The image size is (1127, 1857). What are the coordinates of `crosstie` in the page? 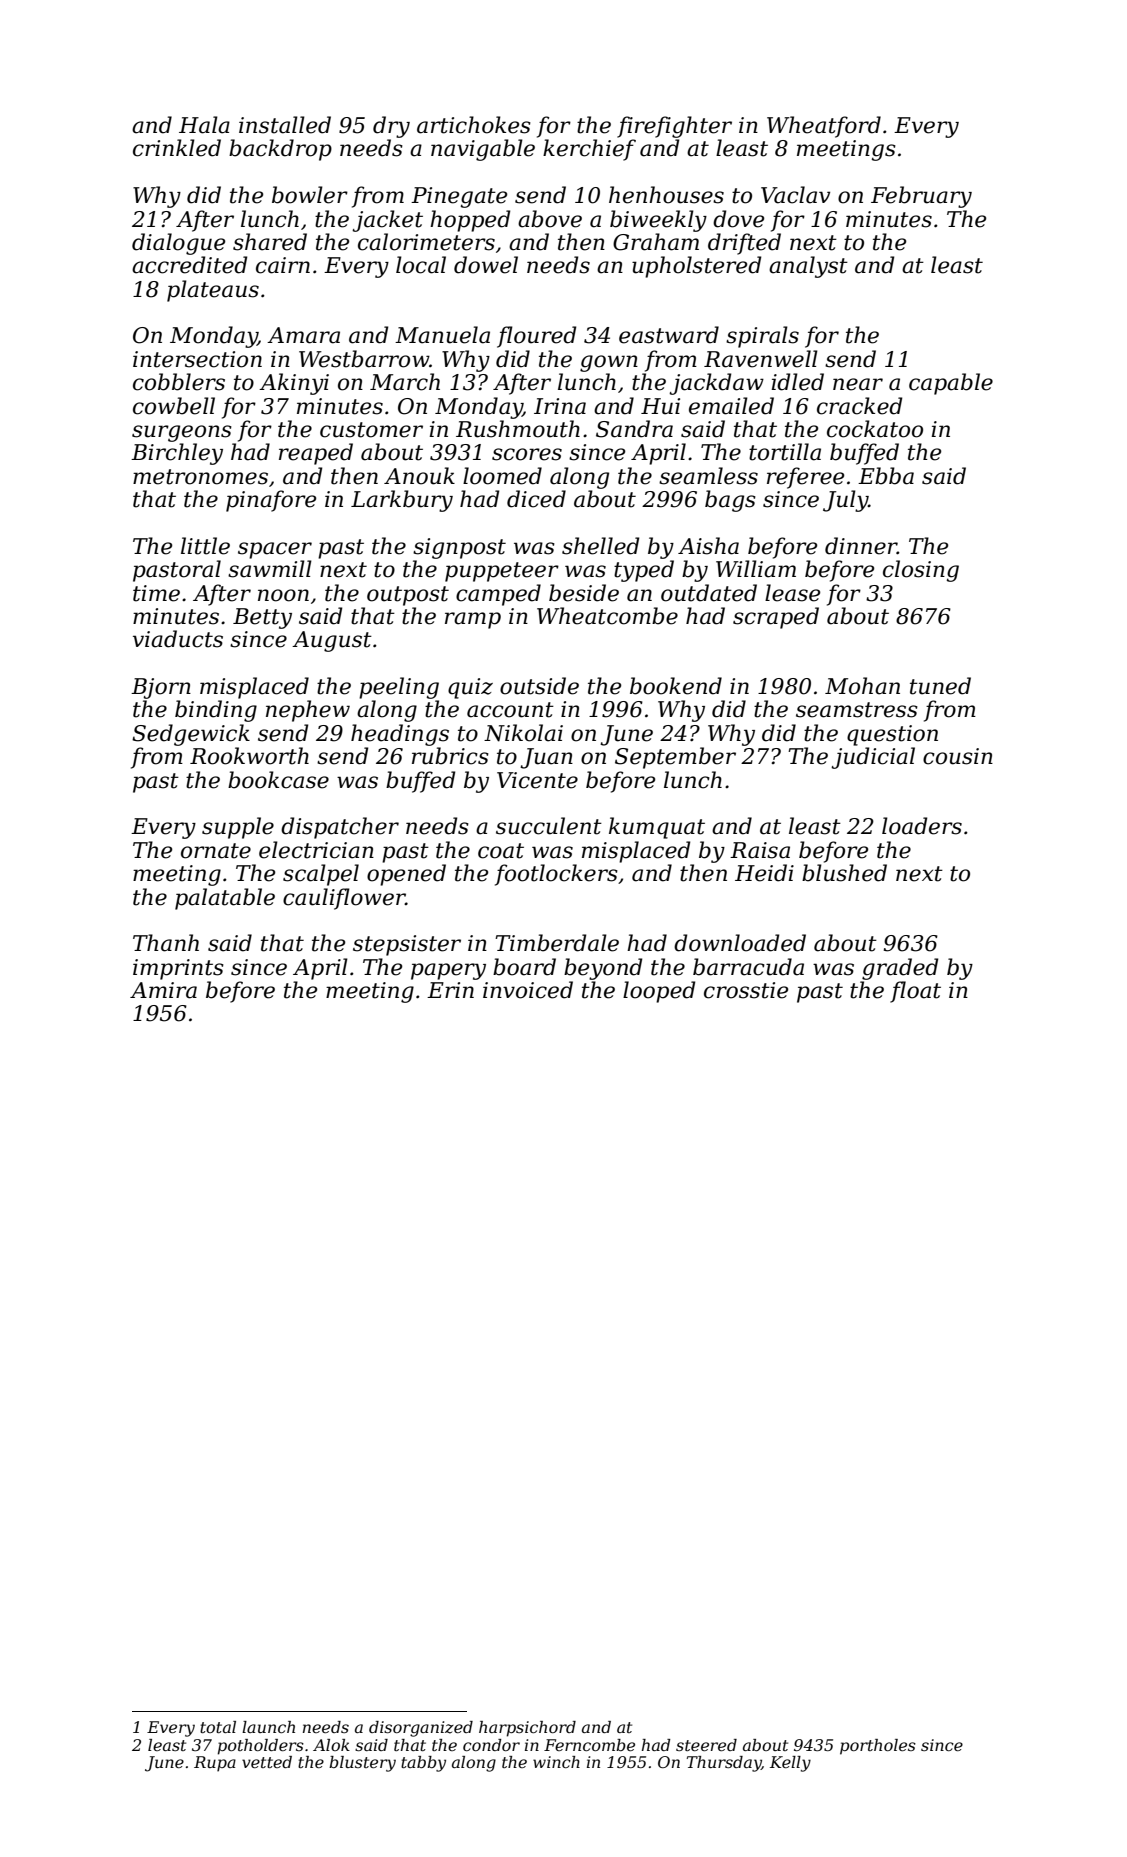 It's located at (746, 990).
